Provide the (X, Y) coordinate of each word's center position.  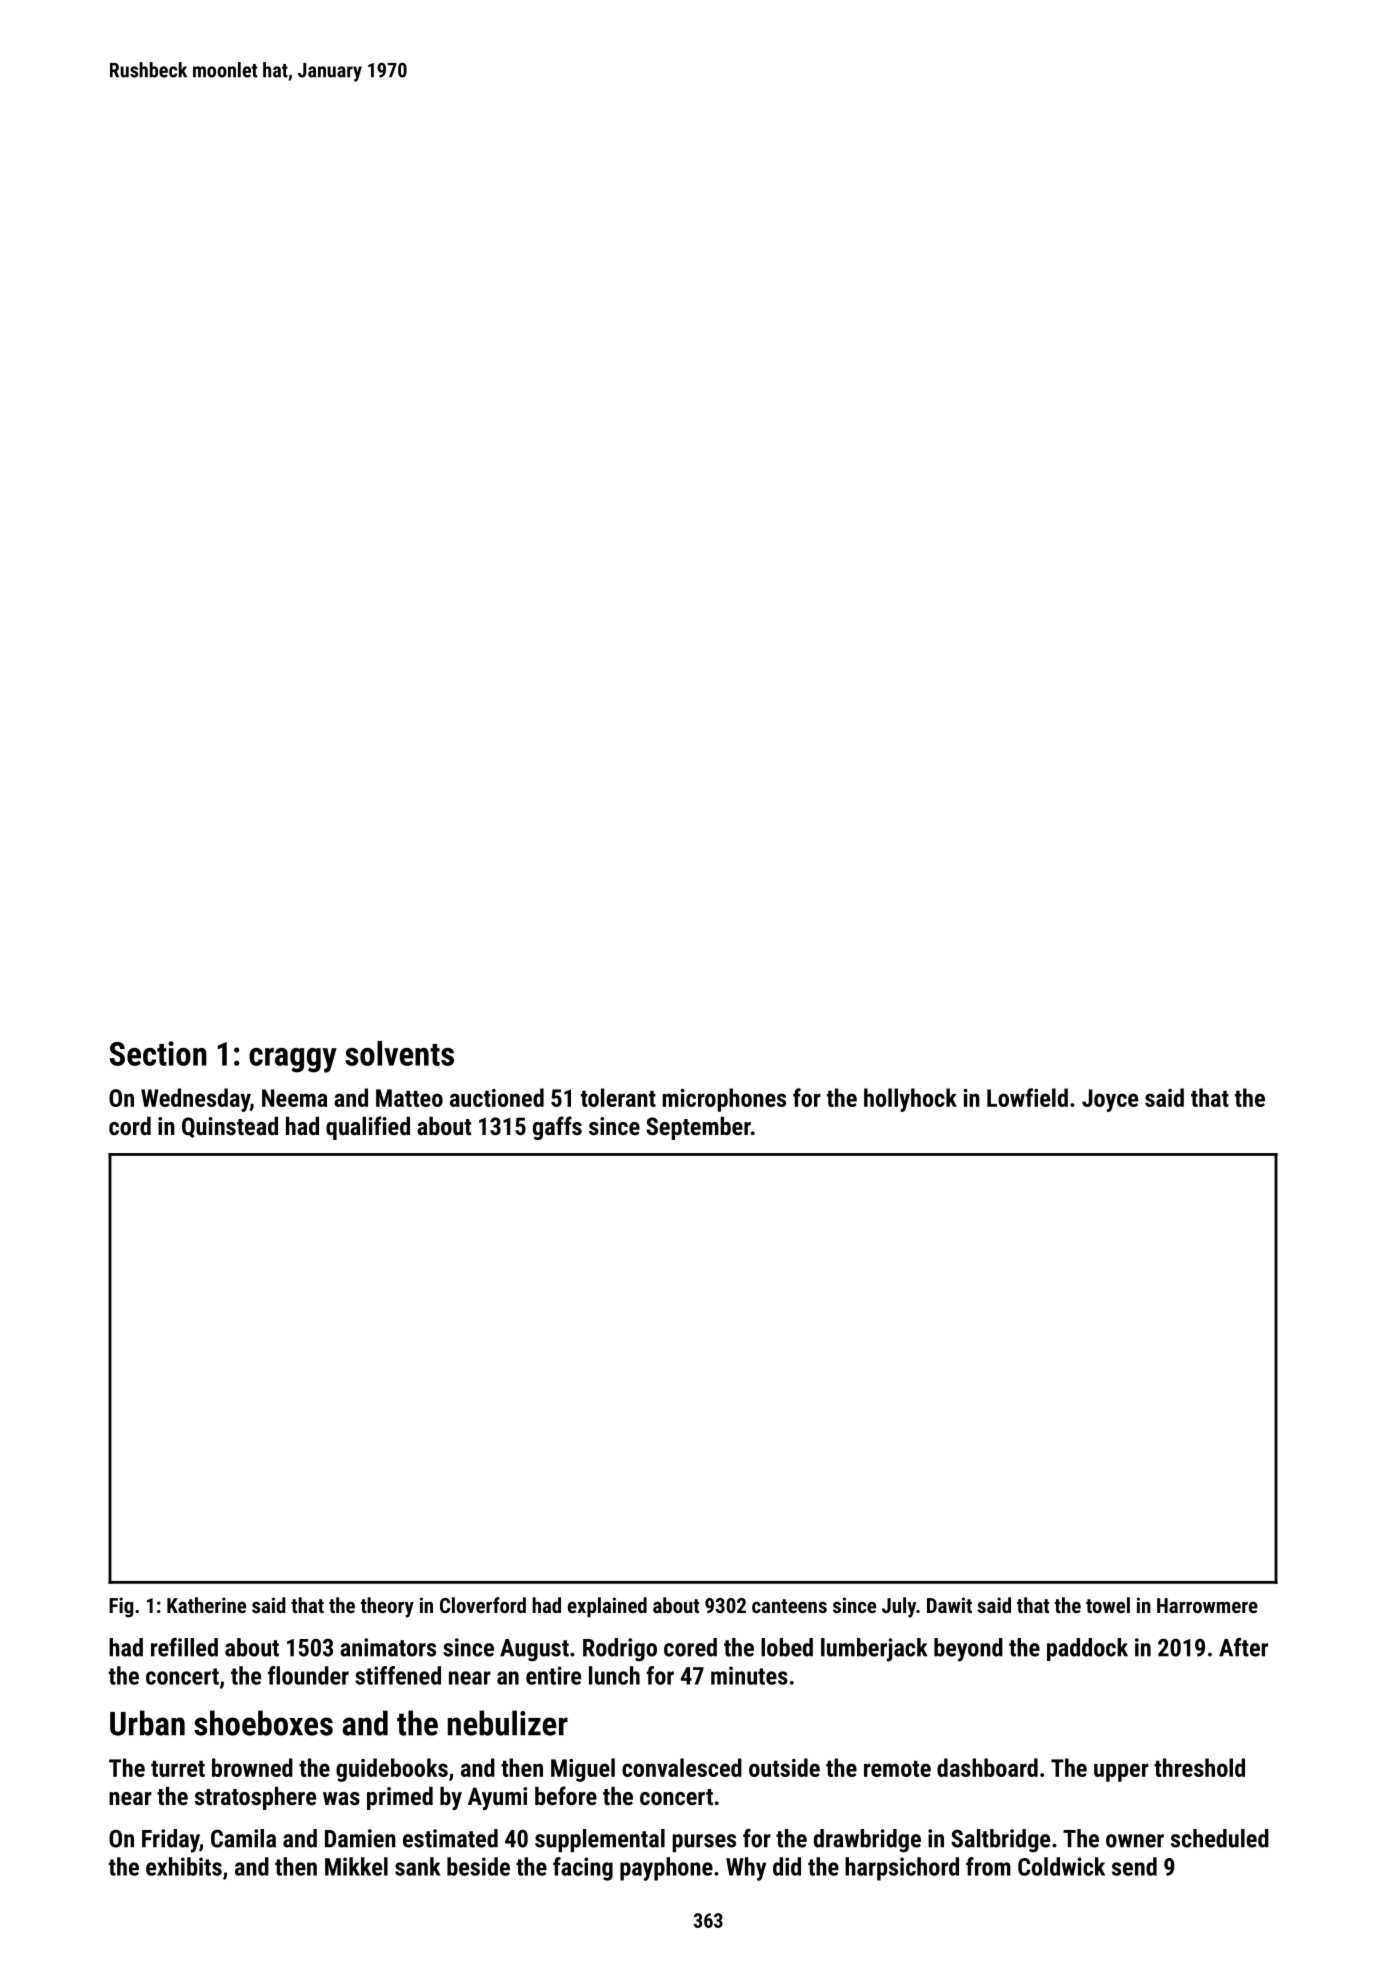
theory (387, 1607)
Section (158, 1053)
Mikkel (356, 1866)
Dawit (949, 1605)
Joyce (1110, 1100)
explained (607, 1607)
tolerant (618, 1097)
